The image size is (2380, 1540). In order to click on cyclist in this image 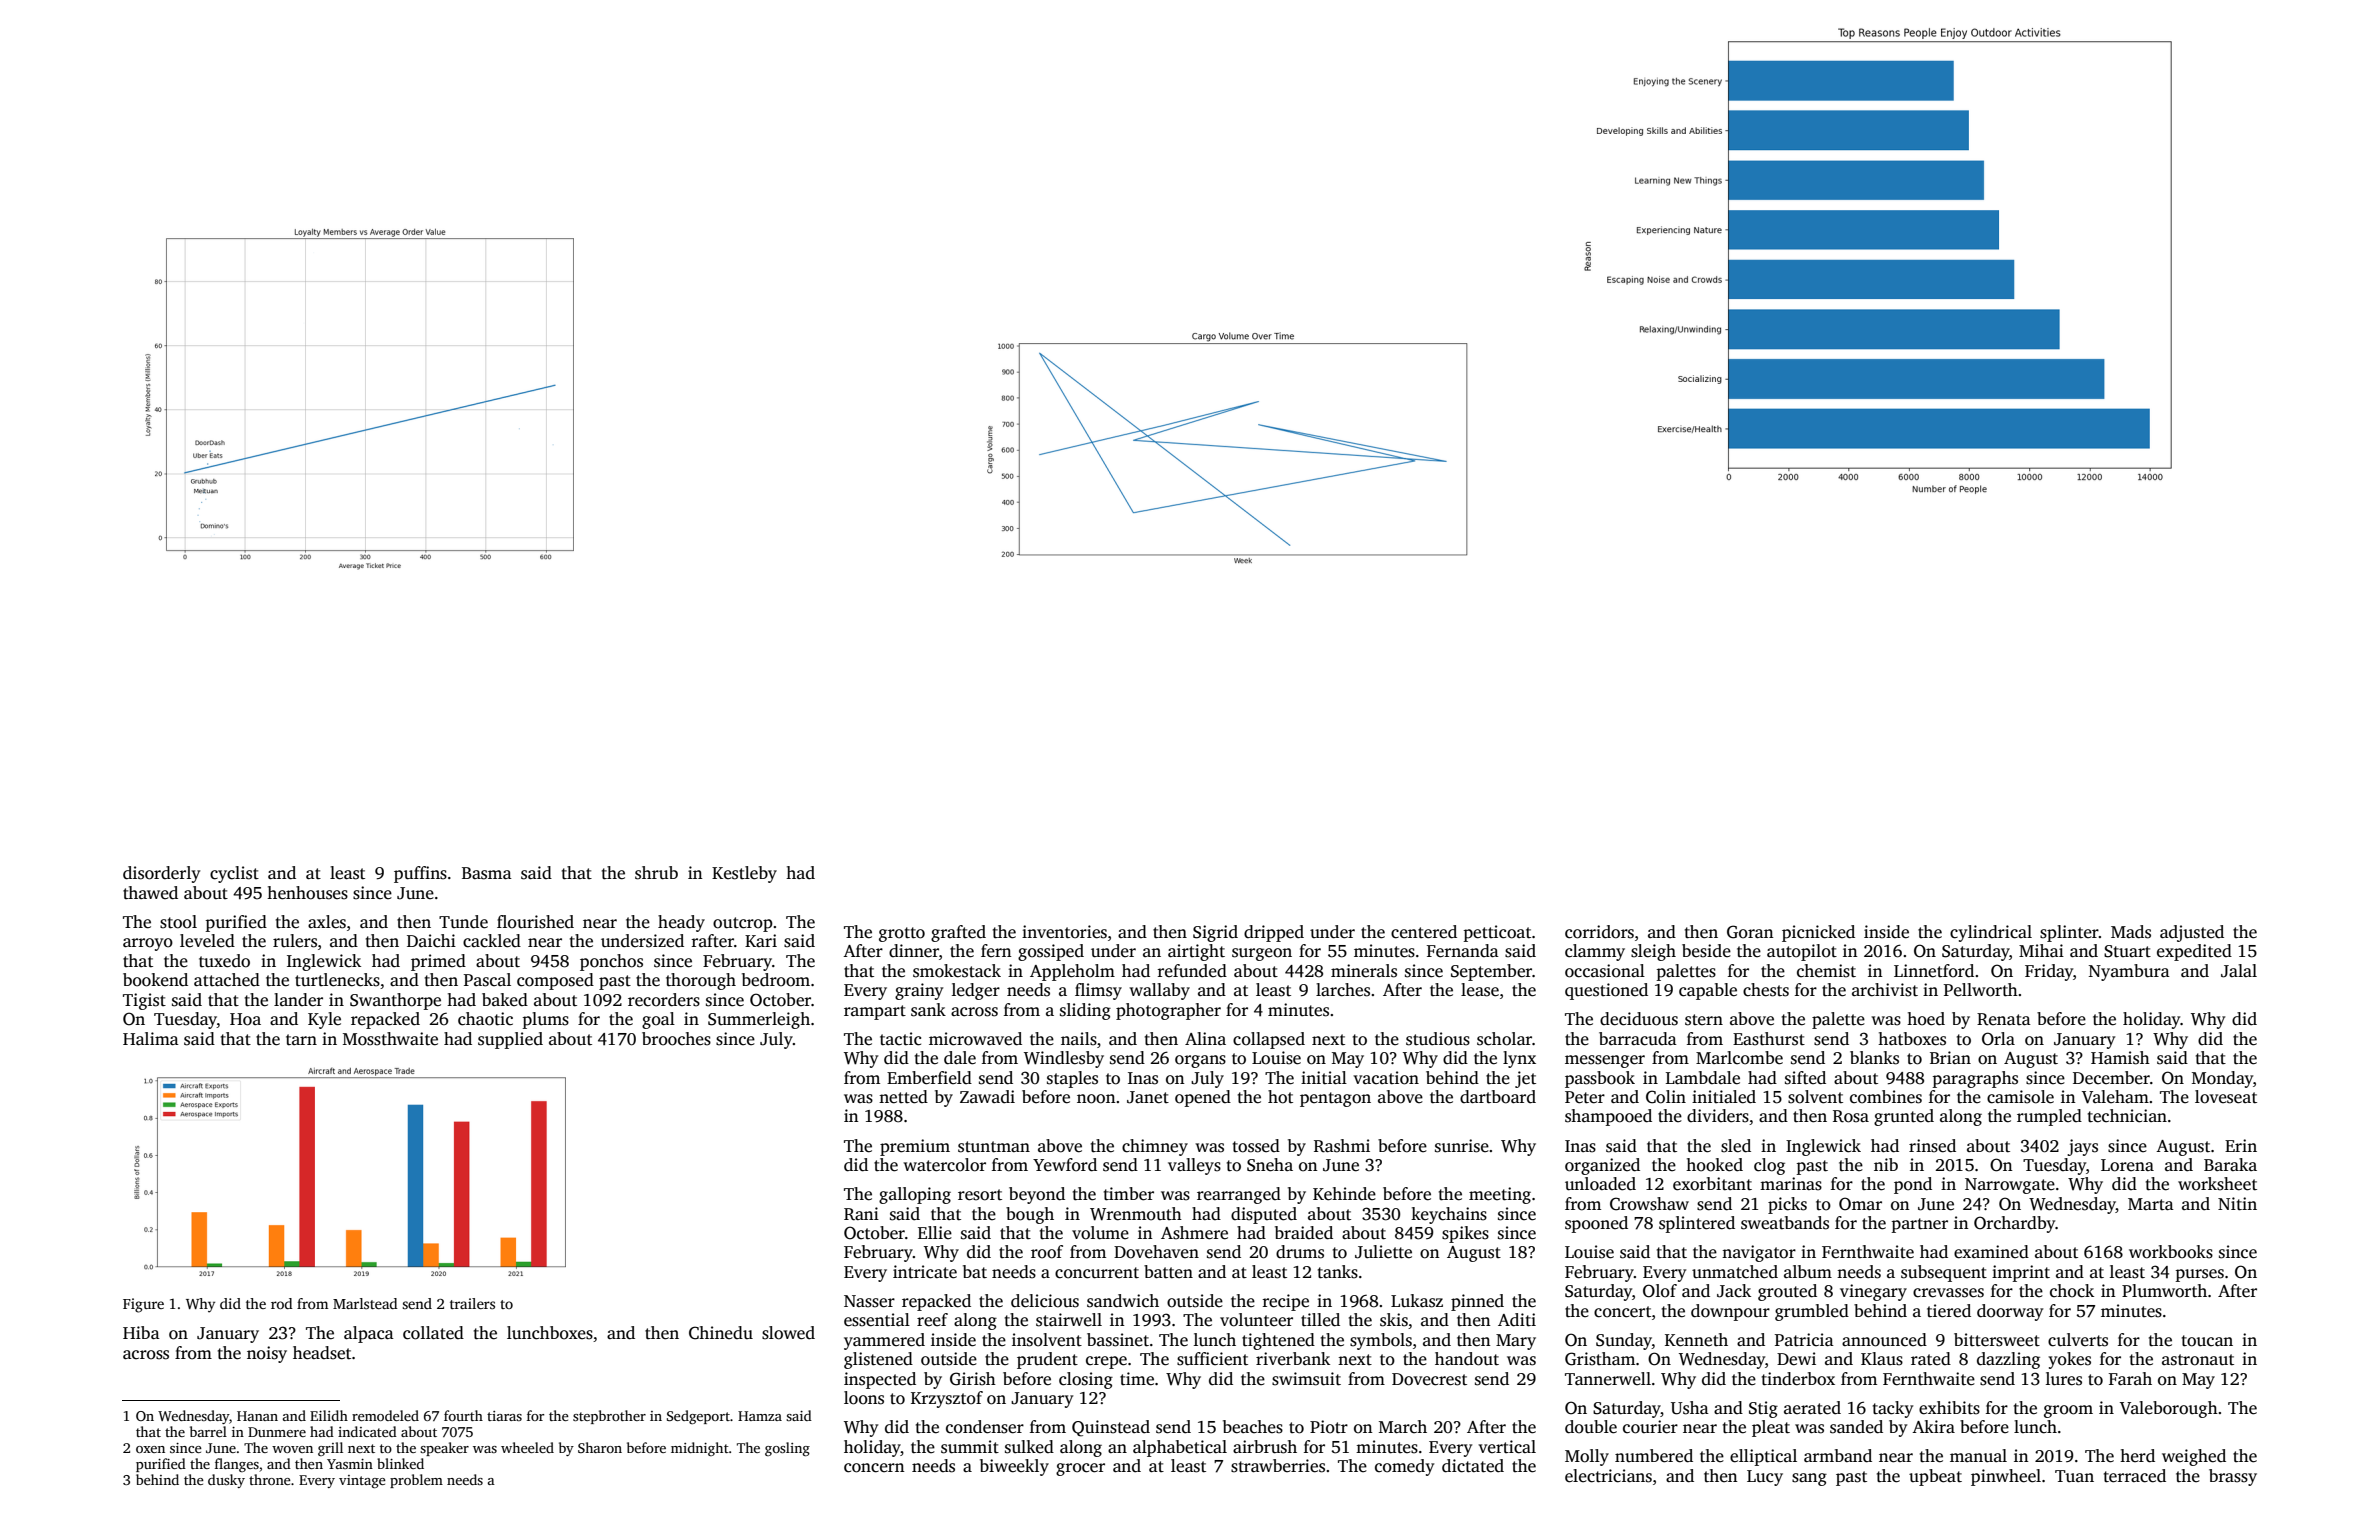, I will do `click(234, 874)`.
